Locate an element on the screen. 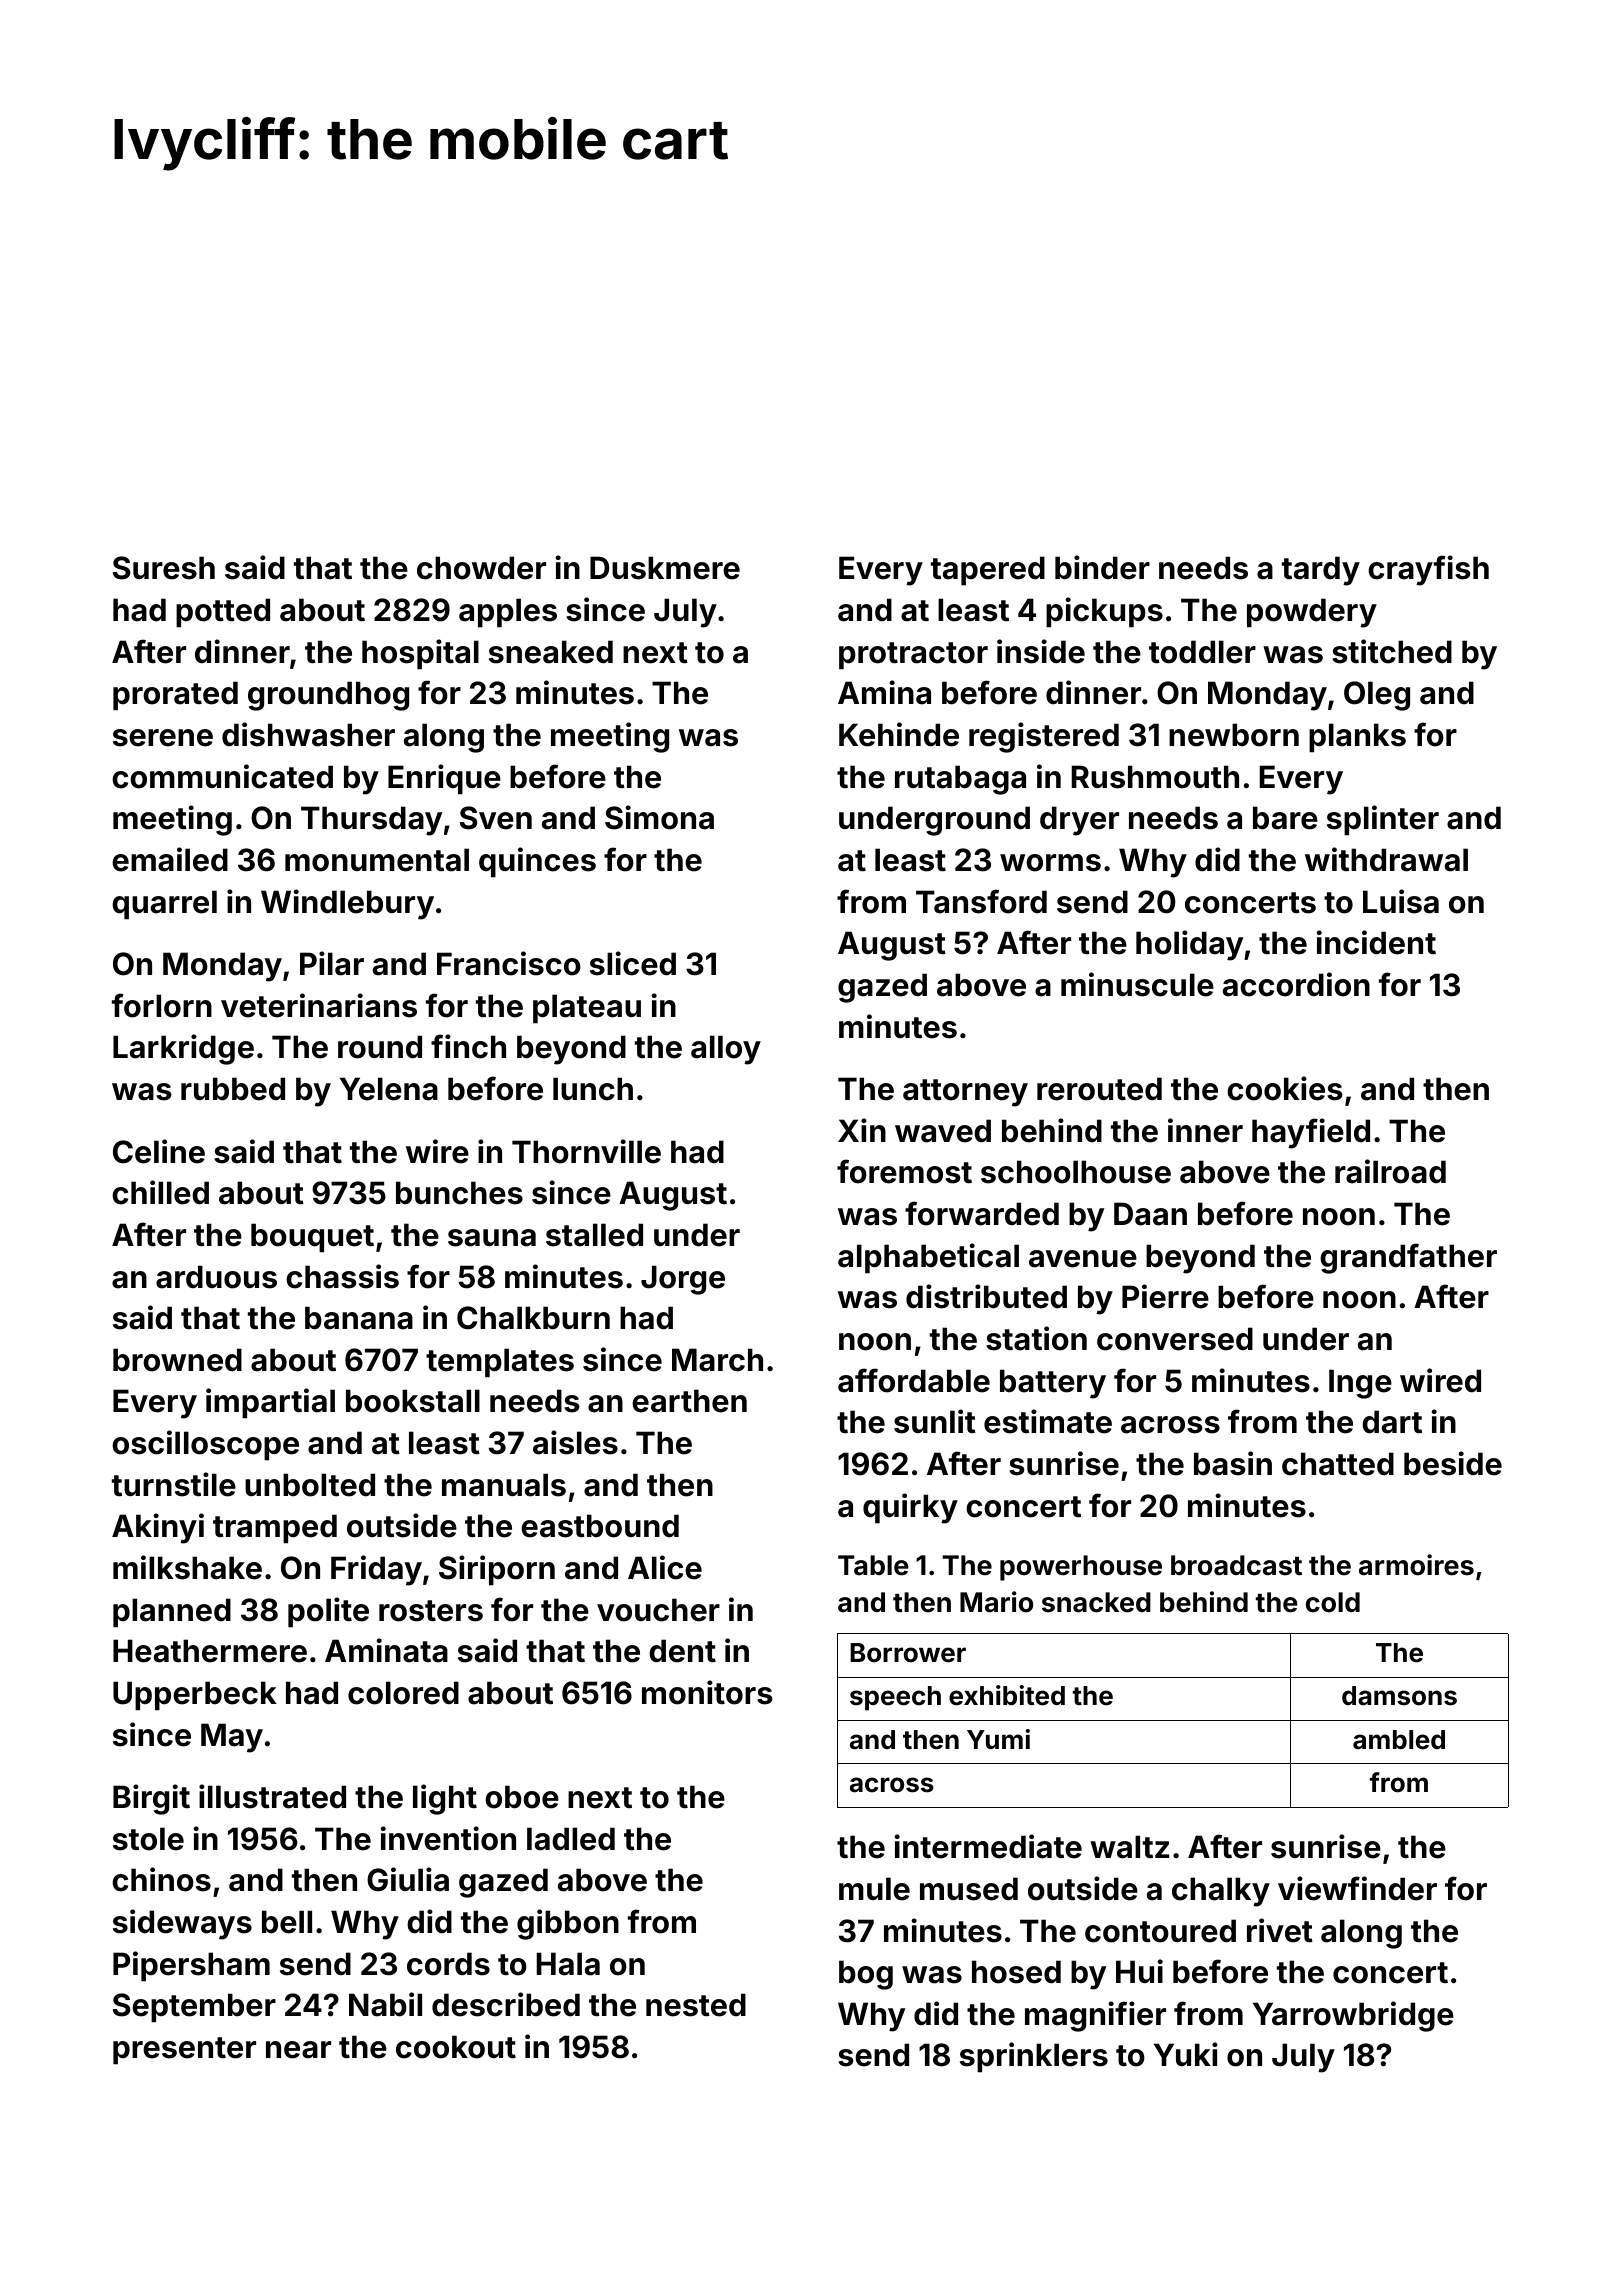 The image size is (1620, 2292). Suresh is located at coordinates (164, 568).
